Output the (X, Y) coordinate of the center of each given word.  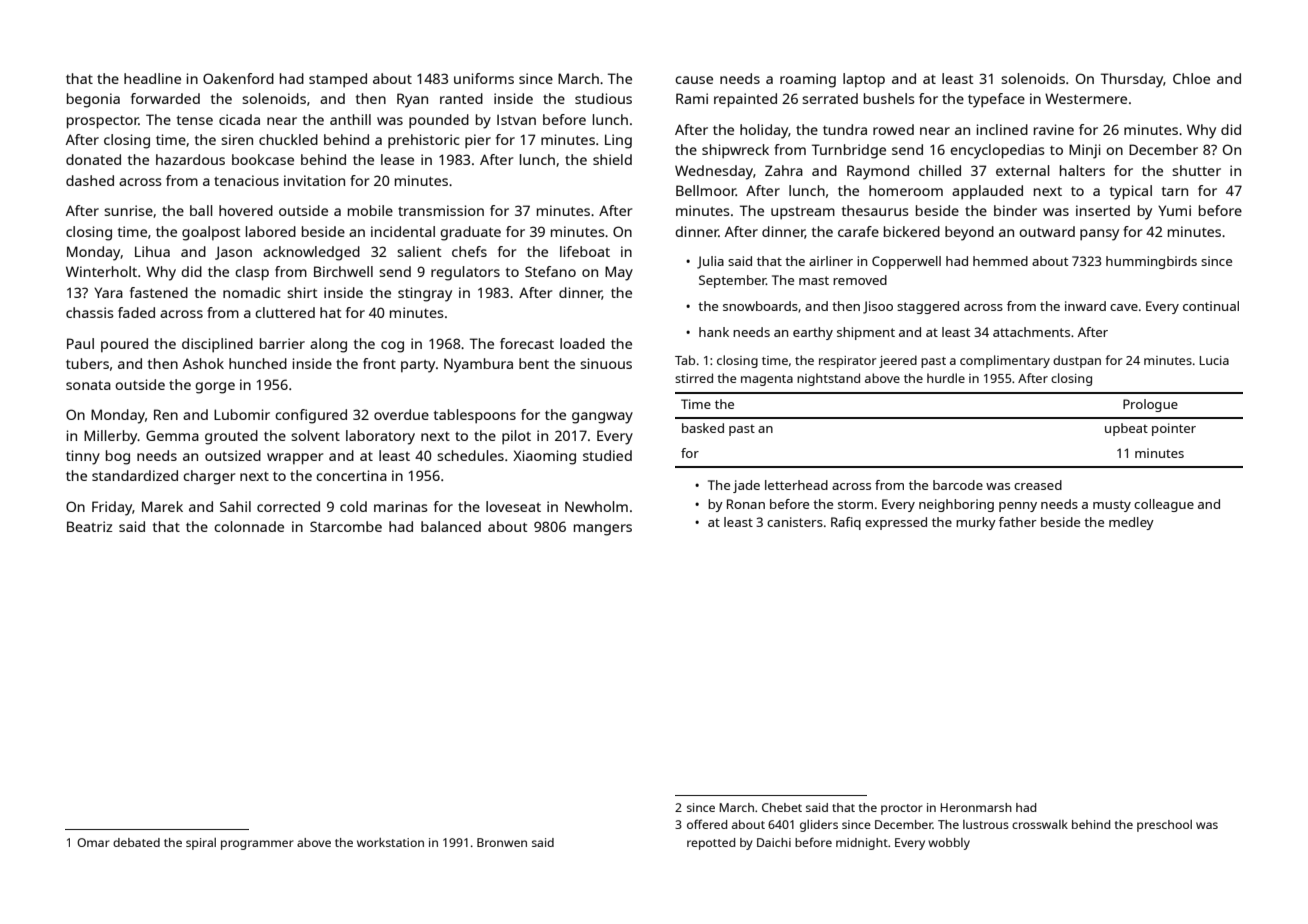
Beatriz (89, 526)
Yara (108, 292)
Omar (93, 842)
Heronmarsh (976, 807)
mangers (603, 530)
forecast (527, 343)
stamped (338, 80)
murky (976, 523)
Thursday (1132, 80)
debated (136, 842)
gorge (215, 388)
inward (1085, 306)
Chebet (782, 807)
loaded (582, 343)
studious (603, 98)
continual (1211, 306)
